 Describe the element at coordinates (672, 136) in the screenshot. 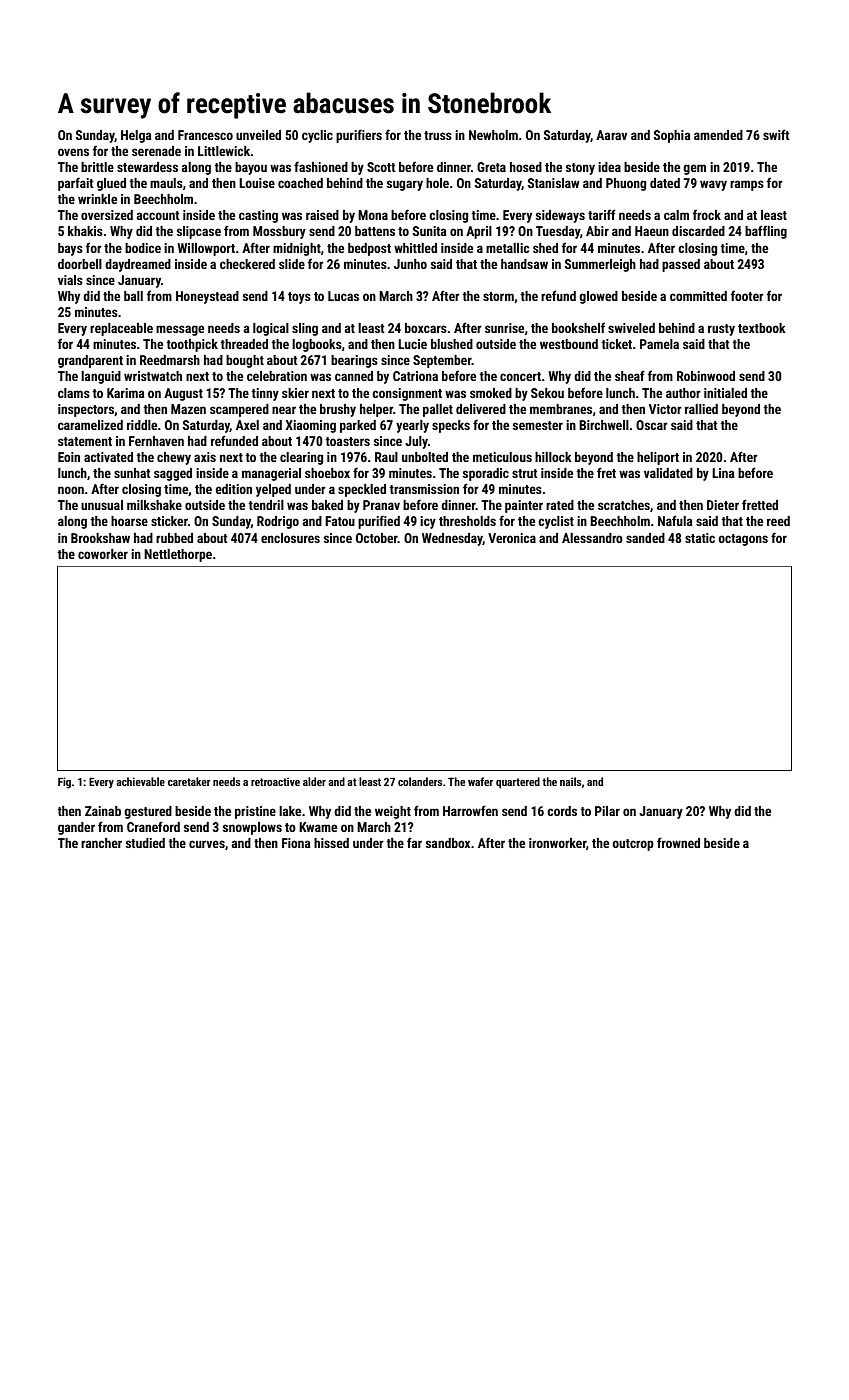

I see `Sophia` at that location.
